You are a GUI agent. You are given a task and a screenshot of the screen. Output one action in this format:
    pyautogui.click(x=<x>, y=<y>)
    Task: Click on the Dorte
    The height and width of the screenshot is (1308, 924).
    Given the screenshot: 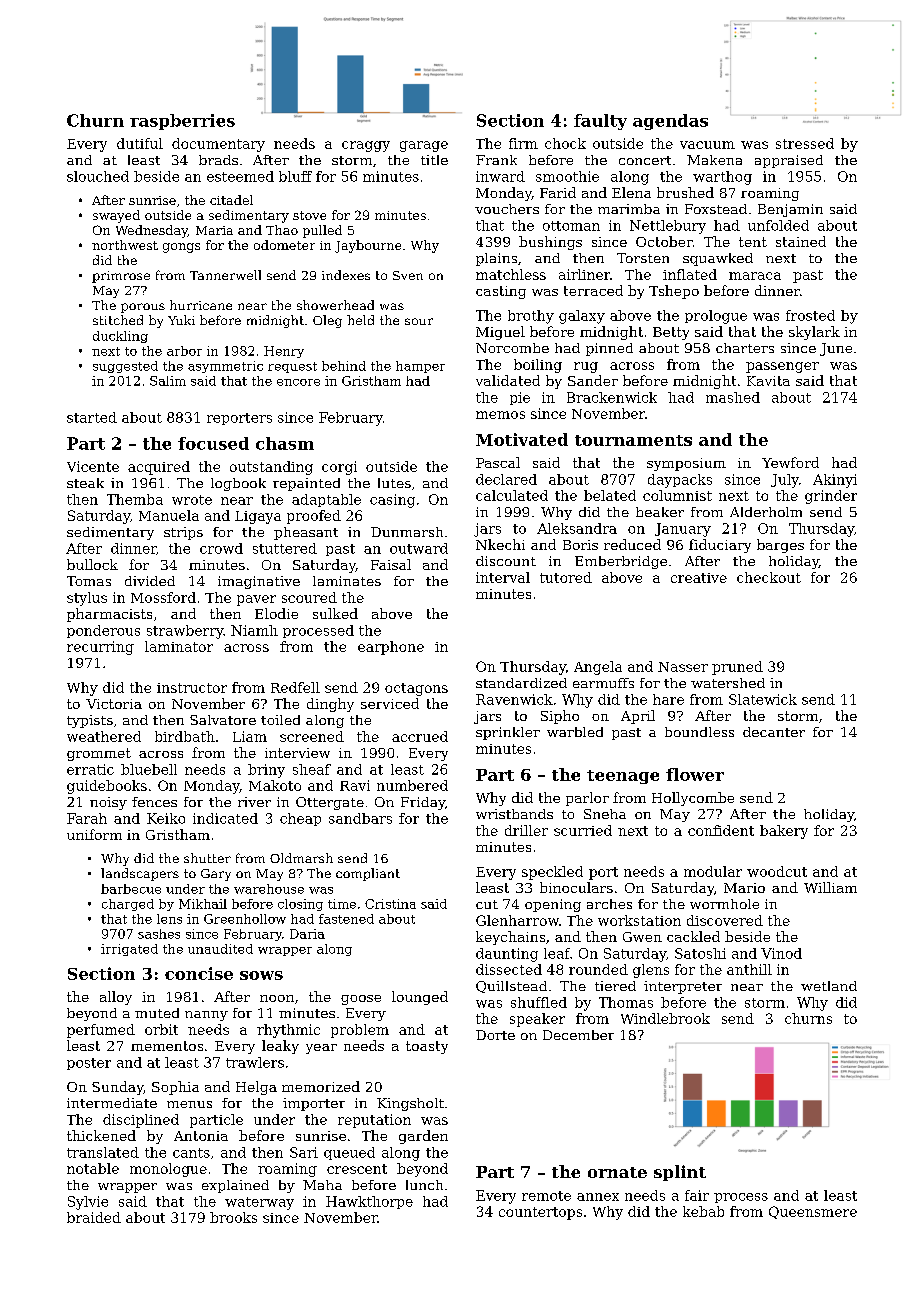 What is the action you would take?
    pyautogui.click(x=495, y=1035)
